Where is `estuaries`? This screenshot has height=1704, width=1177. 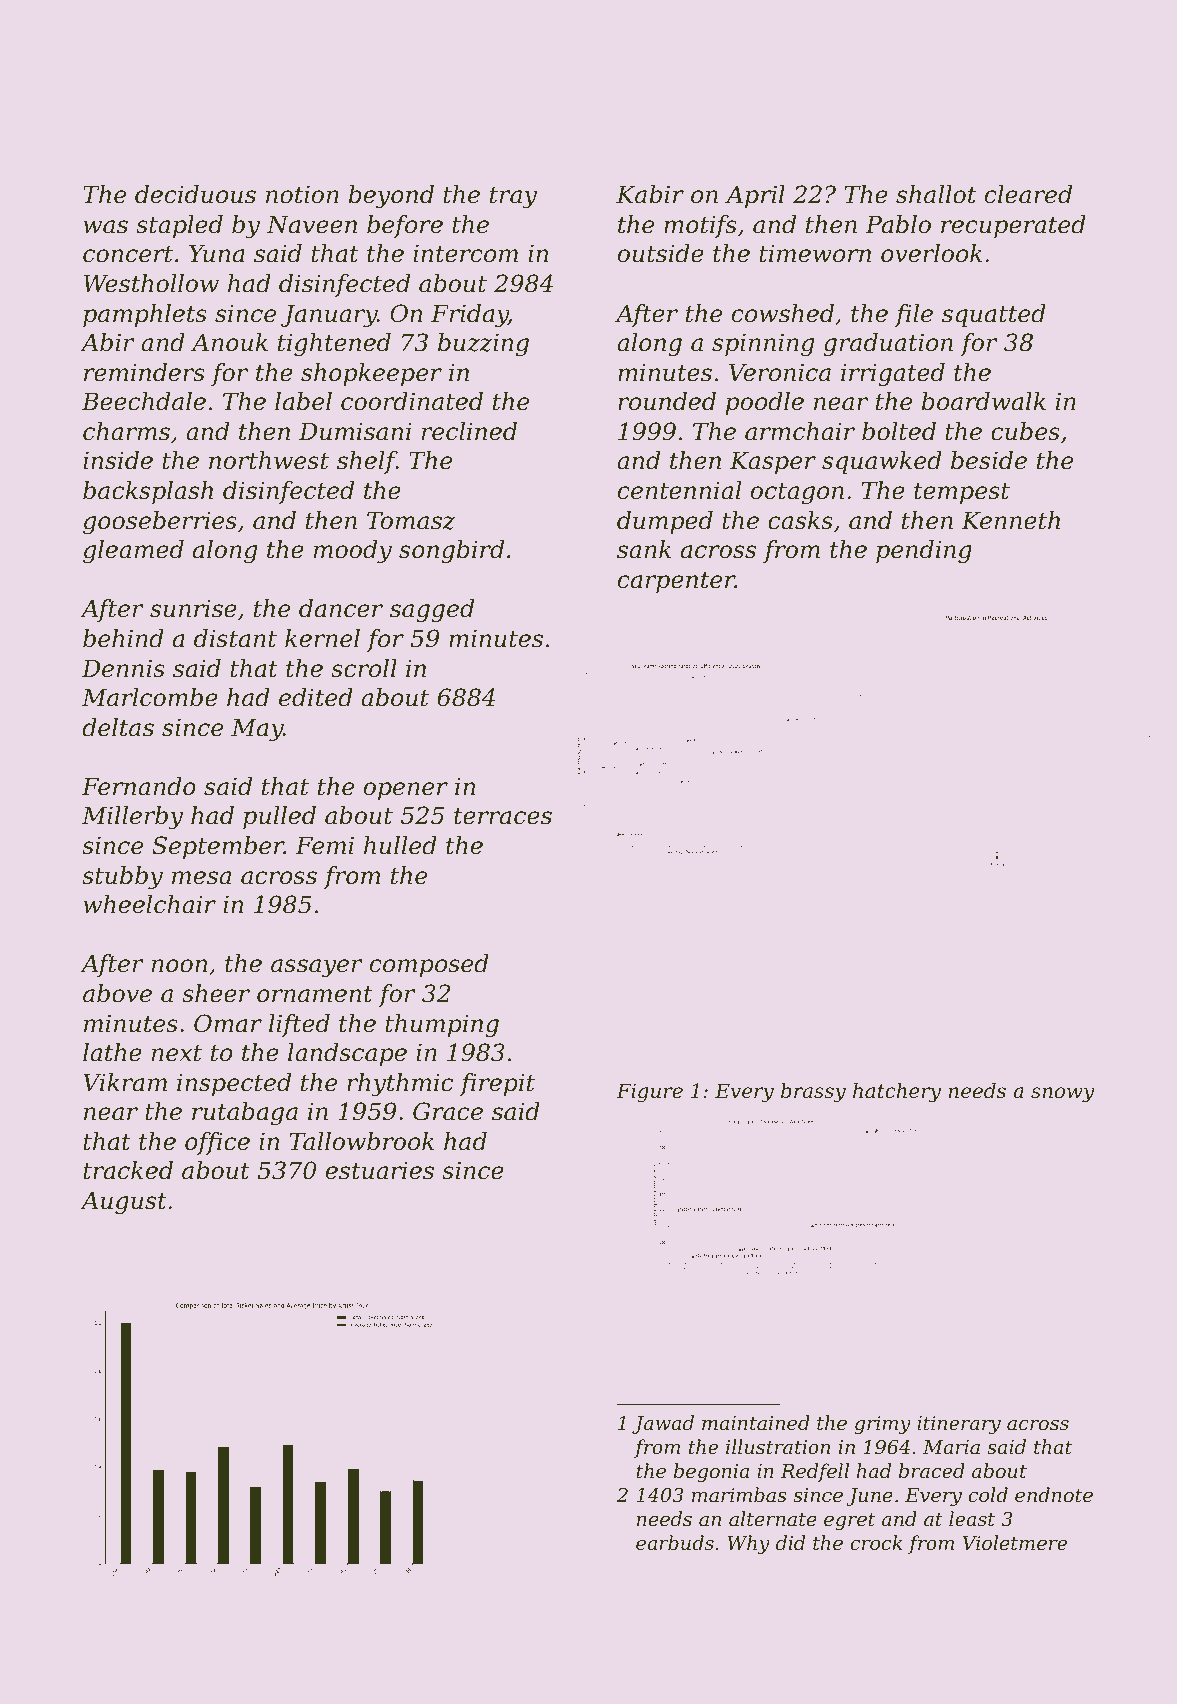 estuaries is located at coordinates (380, 1170).
